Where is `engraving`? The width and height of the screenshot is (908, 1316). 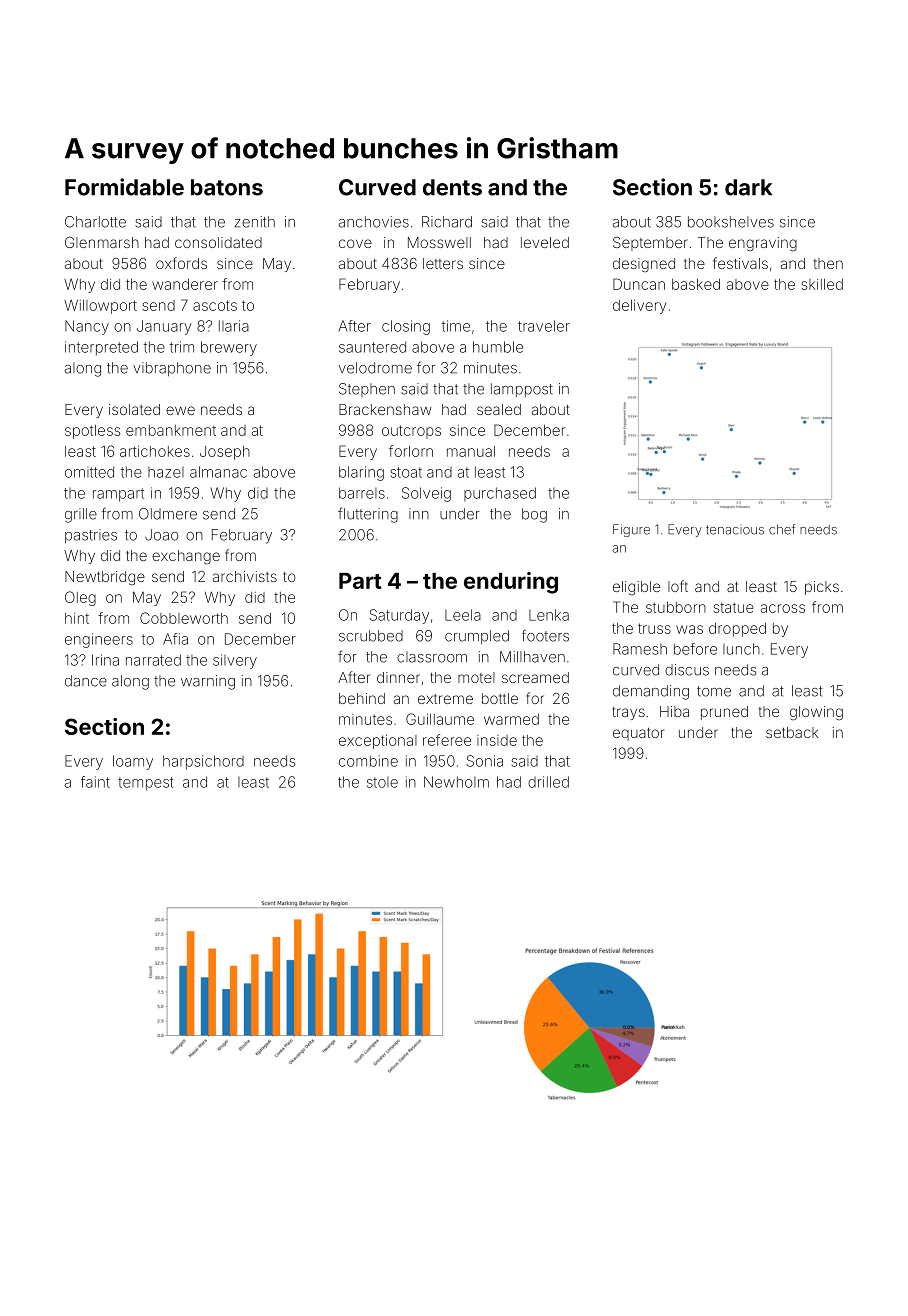
engraving is located at coordinates (763, 244).
